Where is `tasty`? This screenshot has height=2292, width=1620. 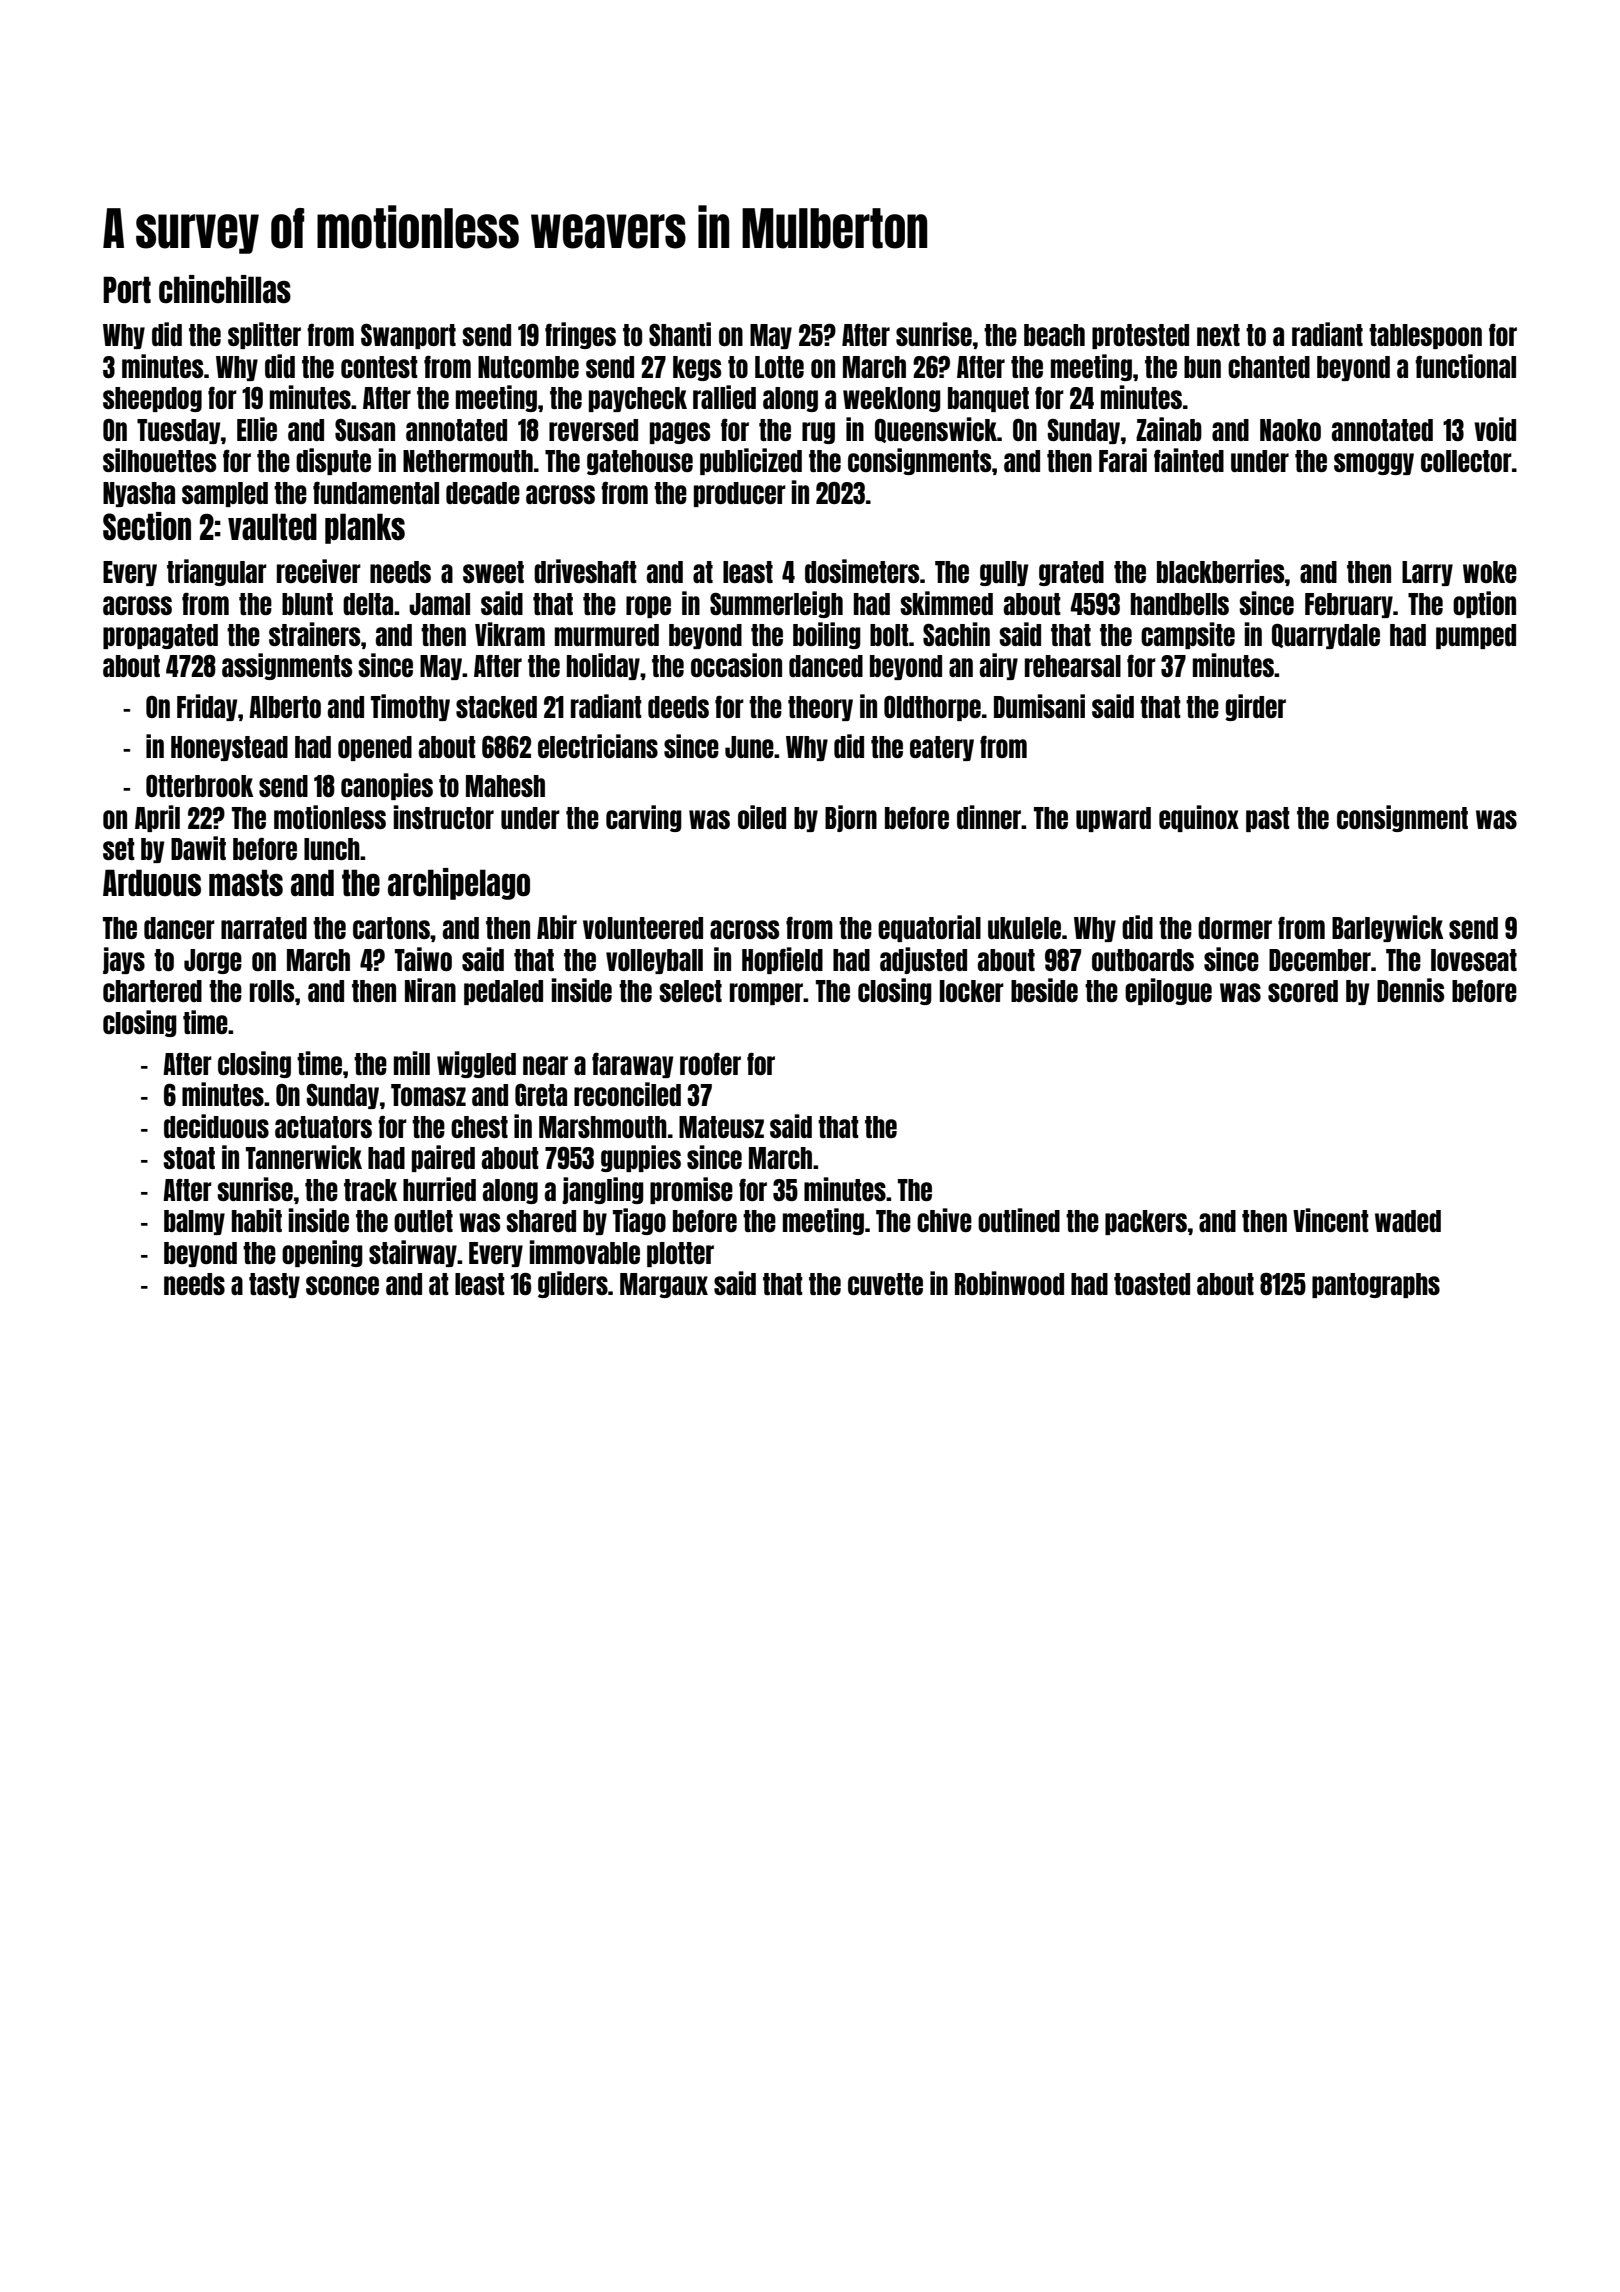 tasty is located at coordinates (274, 1285).
